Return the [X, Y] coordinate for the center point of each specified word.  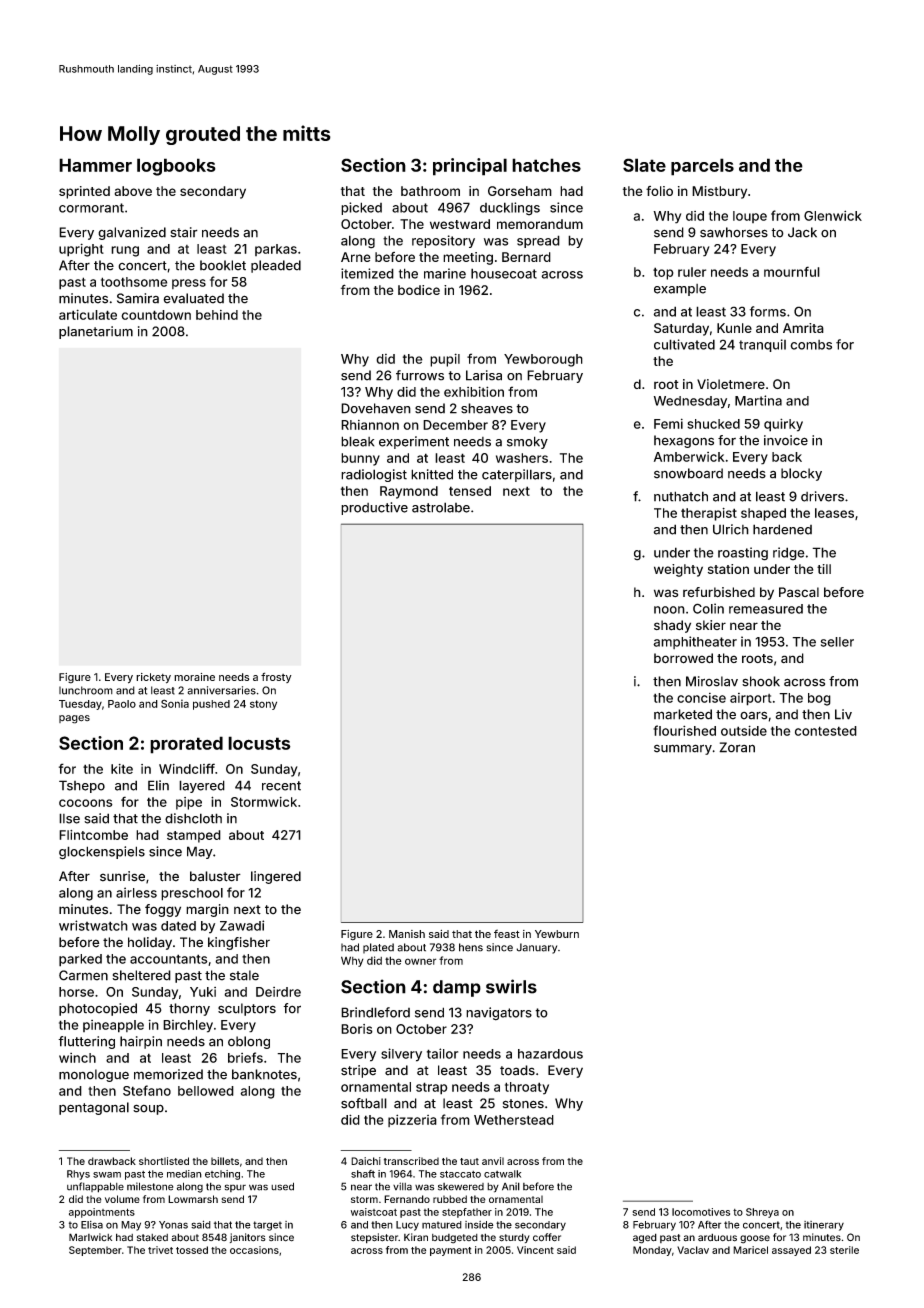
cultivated [684, 344]
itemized [367, 273]
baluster [215, 876]
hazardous [550, 1054]
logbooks [176, 167]
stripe [358, 1071]
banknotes [264, 1074]
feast [507, 933]
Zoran [737, 747]
